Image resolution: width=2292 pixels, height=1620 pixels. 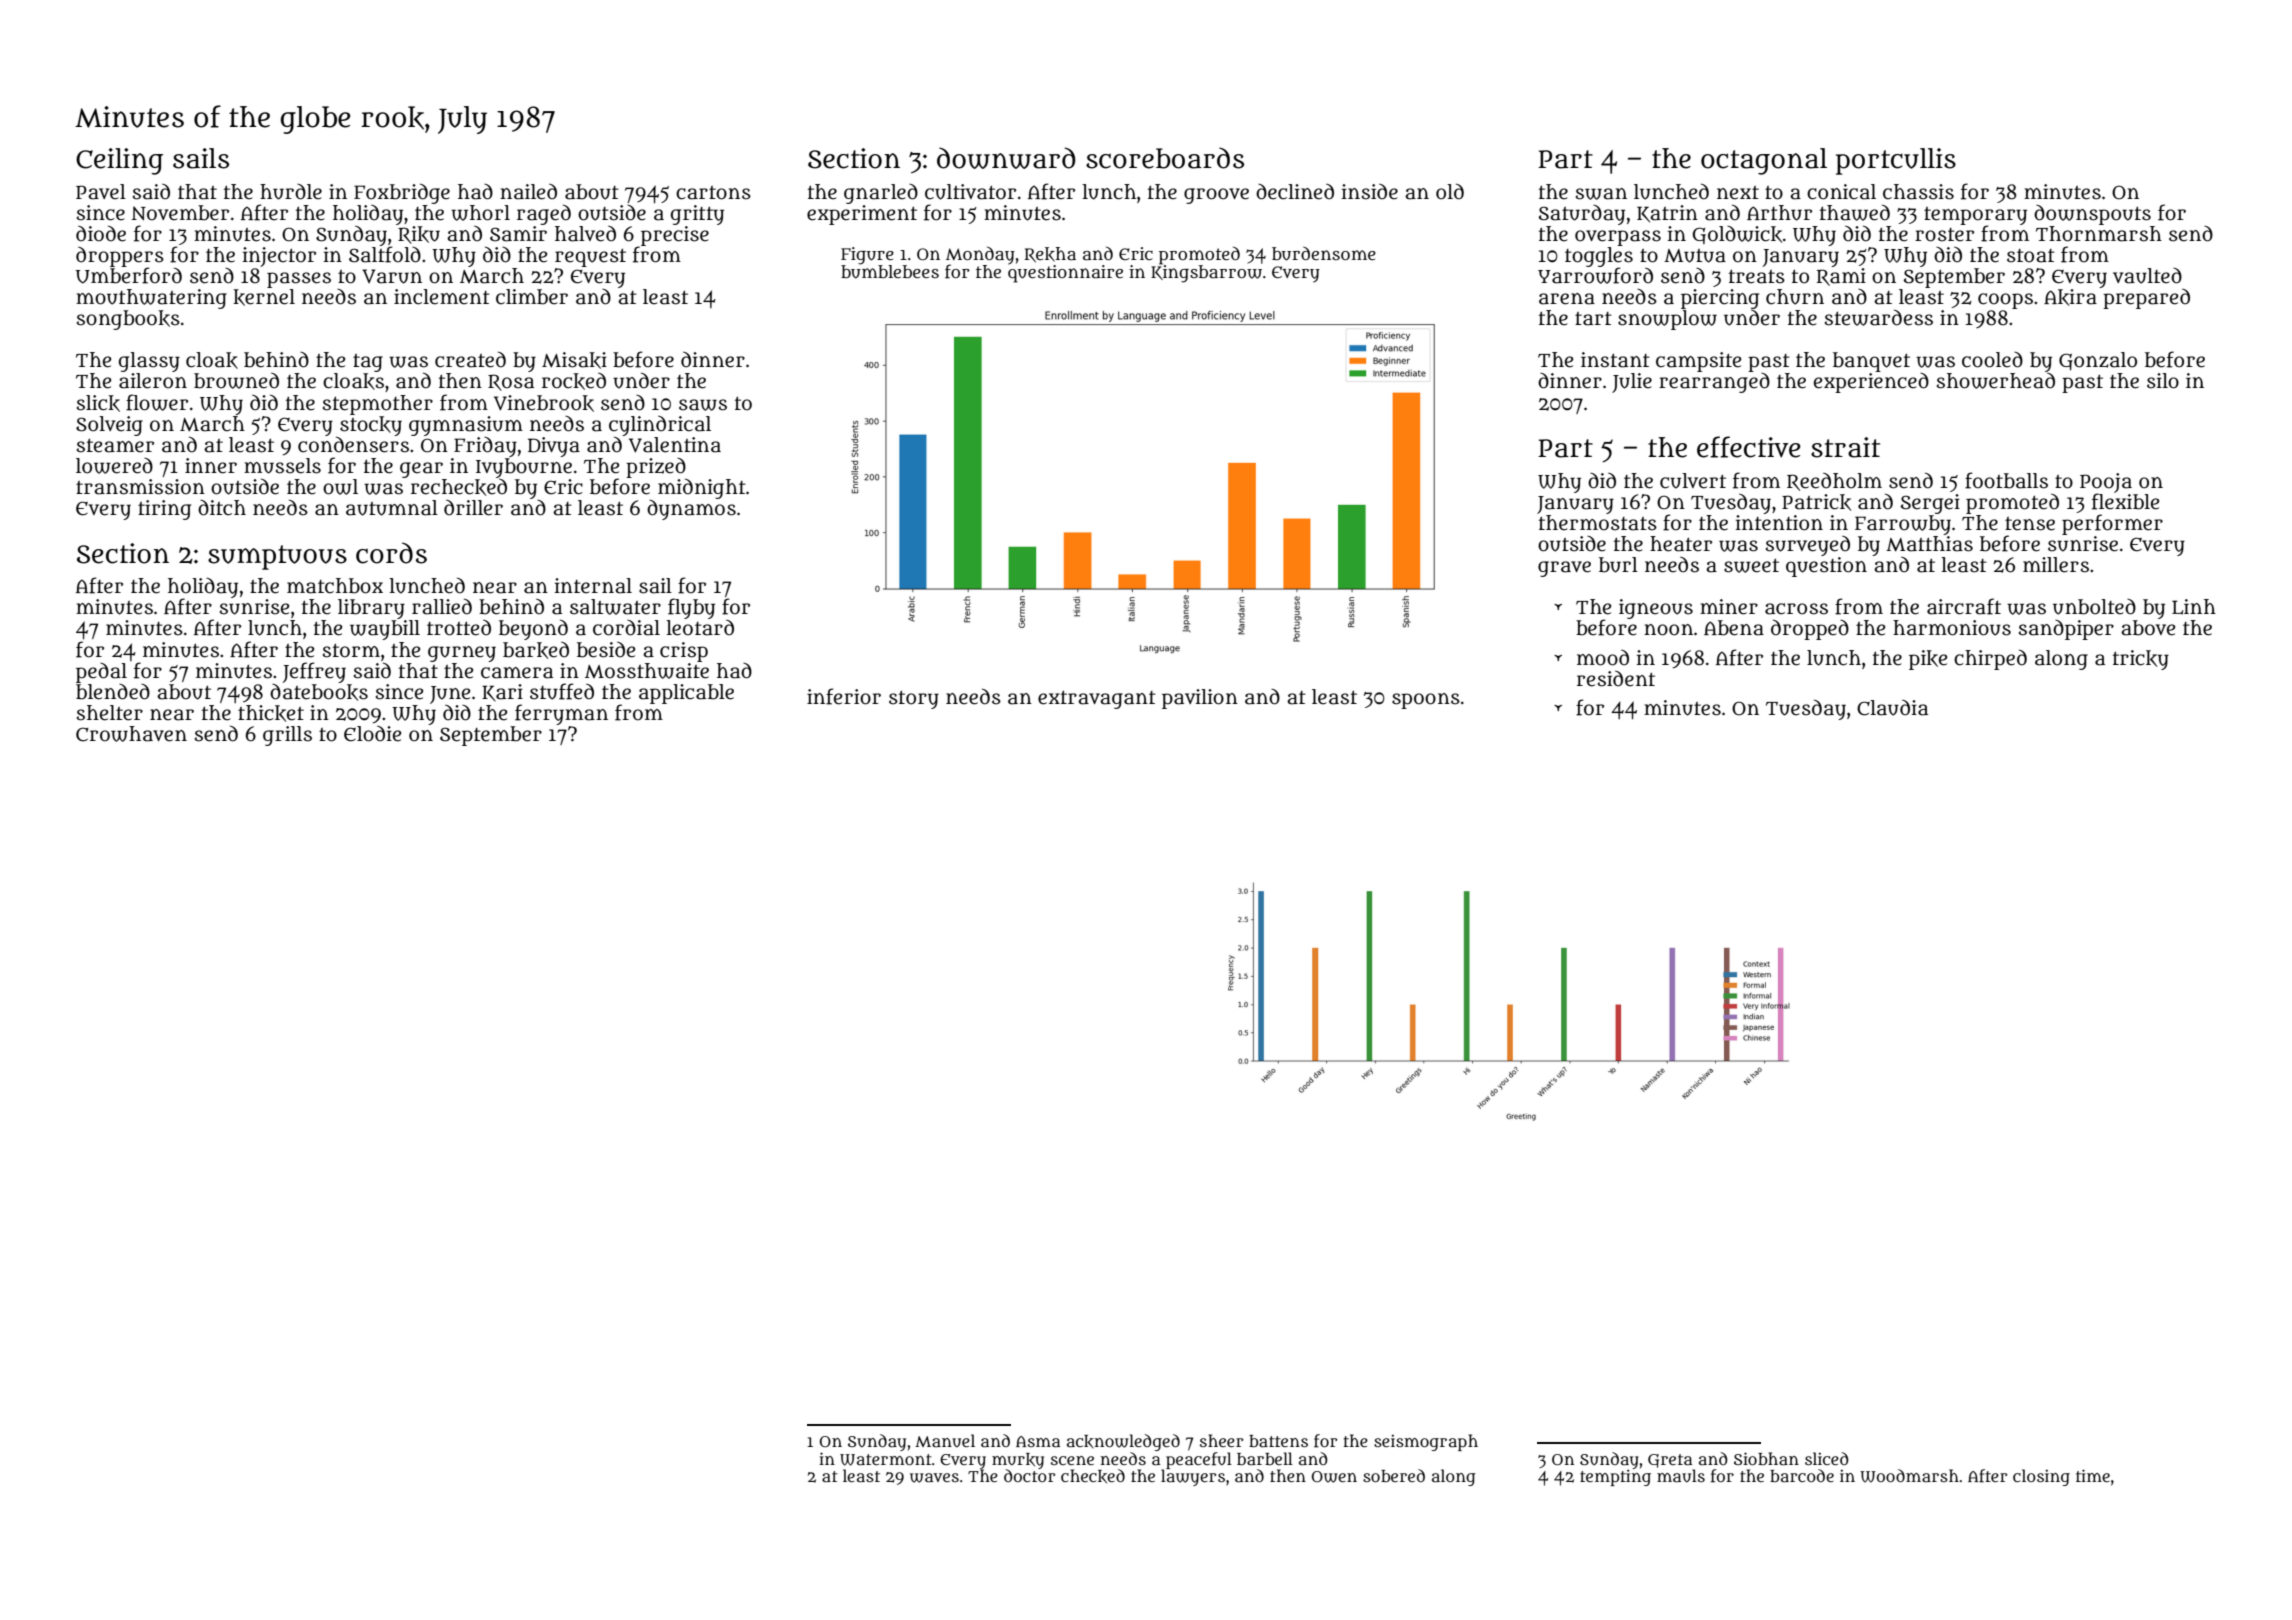 What do you see at coordinates (703, 405) in the document?
I see `saws` at bounding box center [703, 405].
